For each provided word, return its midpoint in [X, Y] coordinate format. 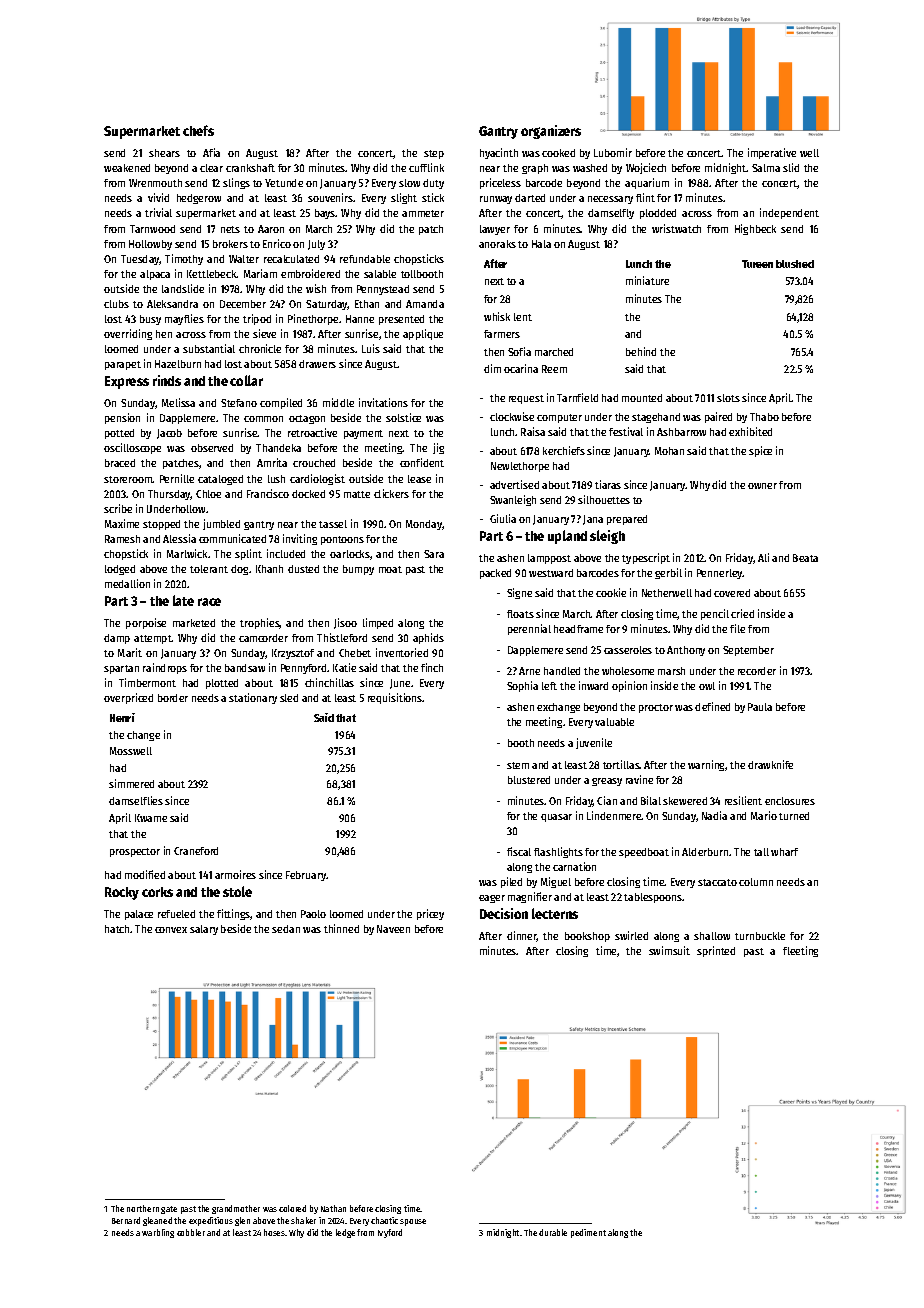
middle [338, 402]
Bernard [126, 1220]
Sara [434, 554]
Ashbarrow [681, 432]
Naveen [393, 929]
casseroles [628, 650]
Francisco [268, 493]
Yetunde [284, 183]
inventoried [402, 652]
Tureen [757, 264]
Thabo [764, 417]
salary [204, 930]
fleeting [800, 951]
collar [246, 380]
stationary [253, 698]
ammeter [423, 213]
